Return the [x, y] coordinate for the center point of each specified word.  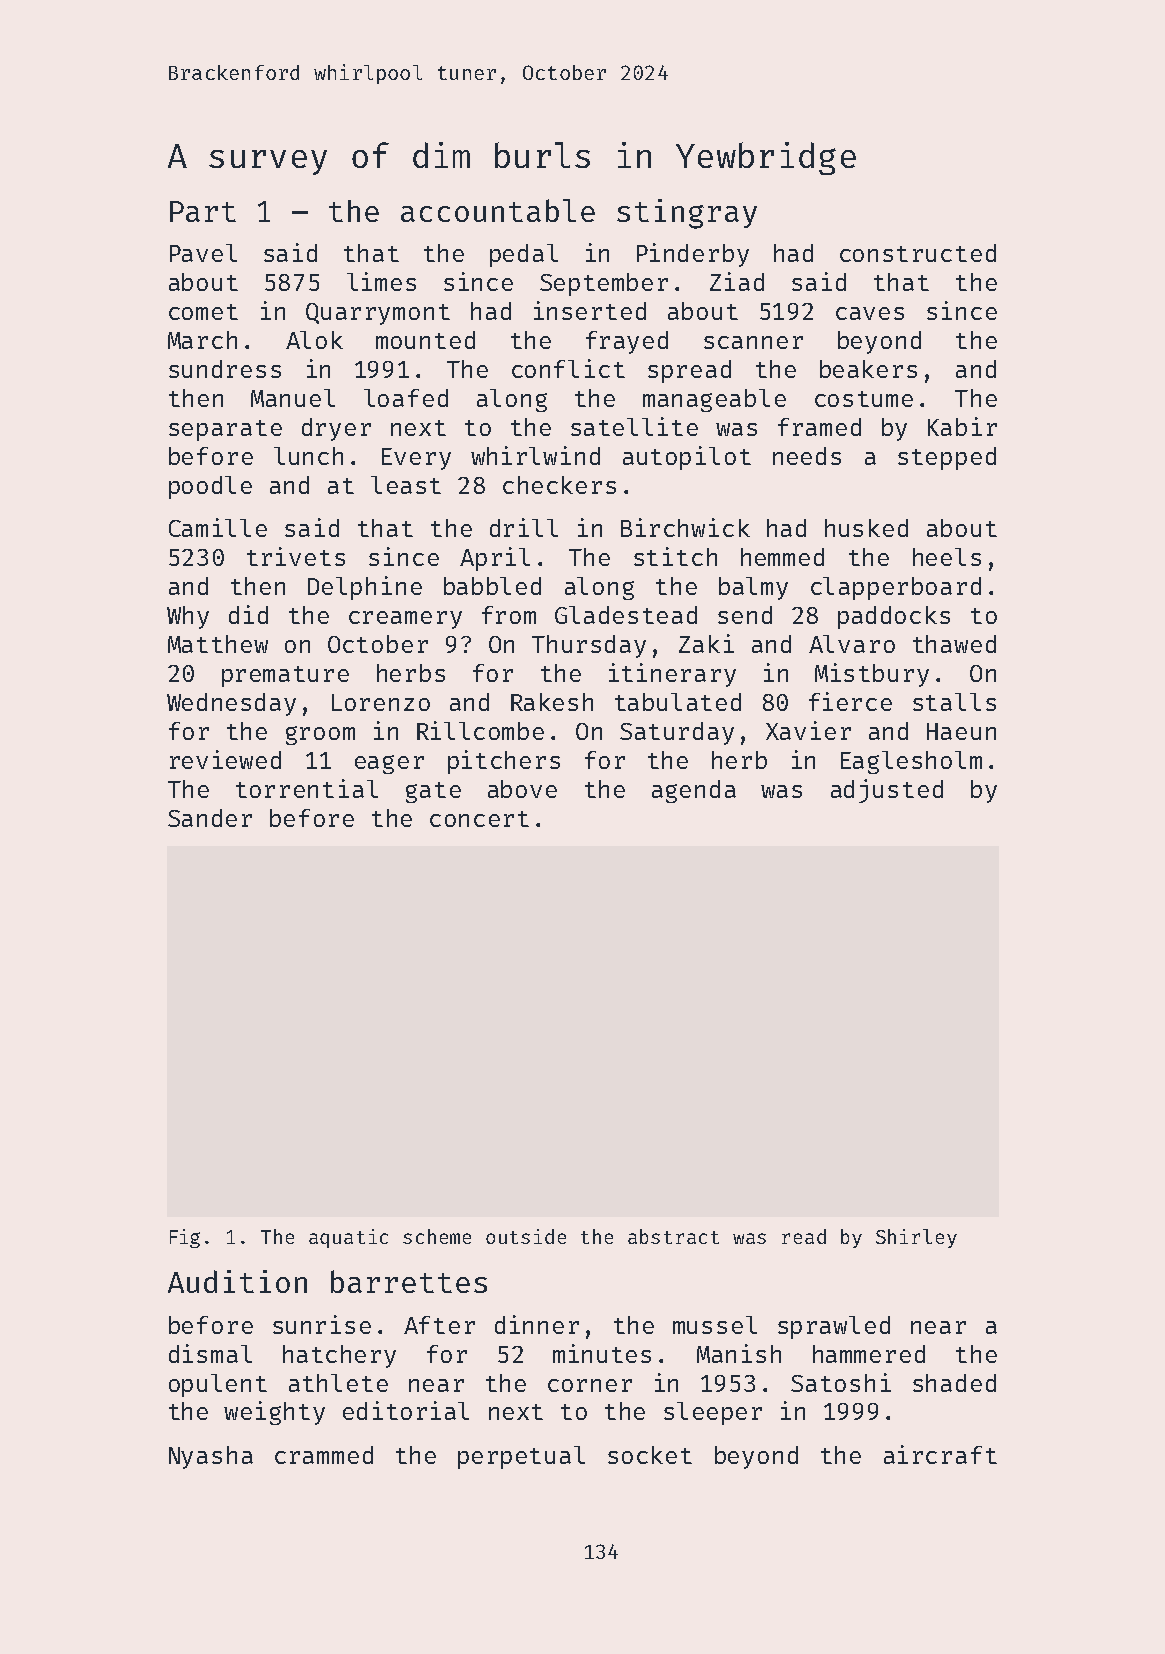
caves [870, 313]
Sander [210, 818]
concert [479, 819]
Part [203, 211]
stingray [687, 214]
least [406, 485]
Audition [237, 1281]
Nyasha [211, 1457]
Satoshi [841, 1382]
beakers [868, 369]
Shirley [916, 1238]
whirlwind [535, 455]
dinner [537, 1324]
